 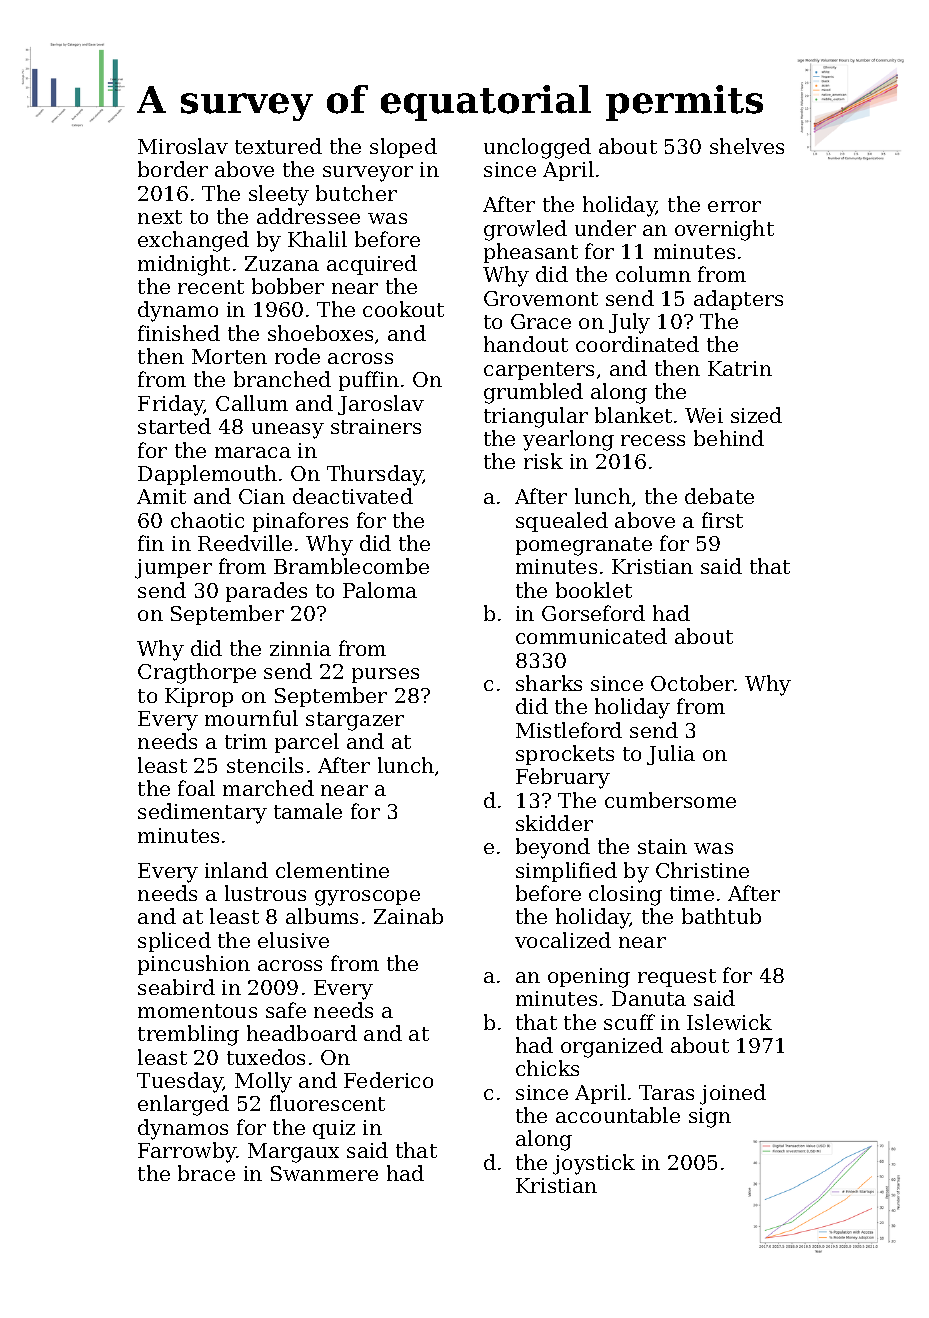 I want to click on Swanmere, so click(x=324, y=1173).
